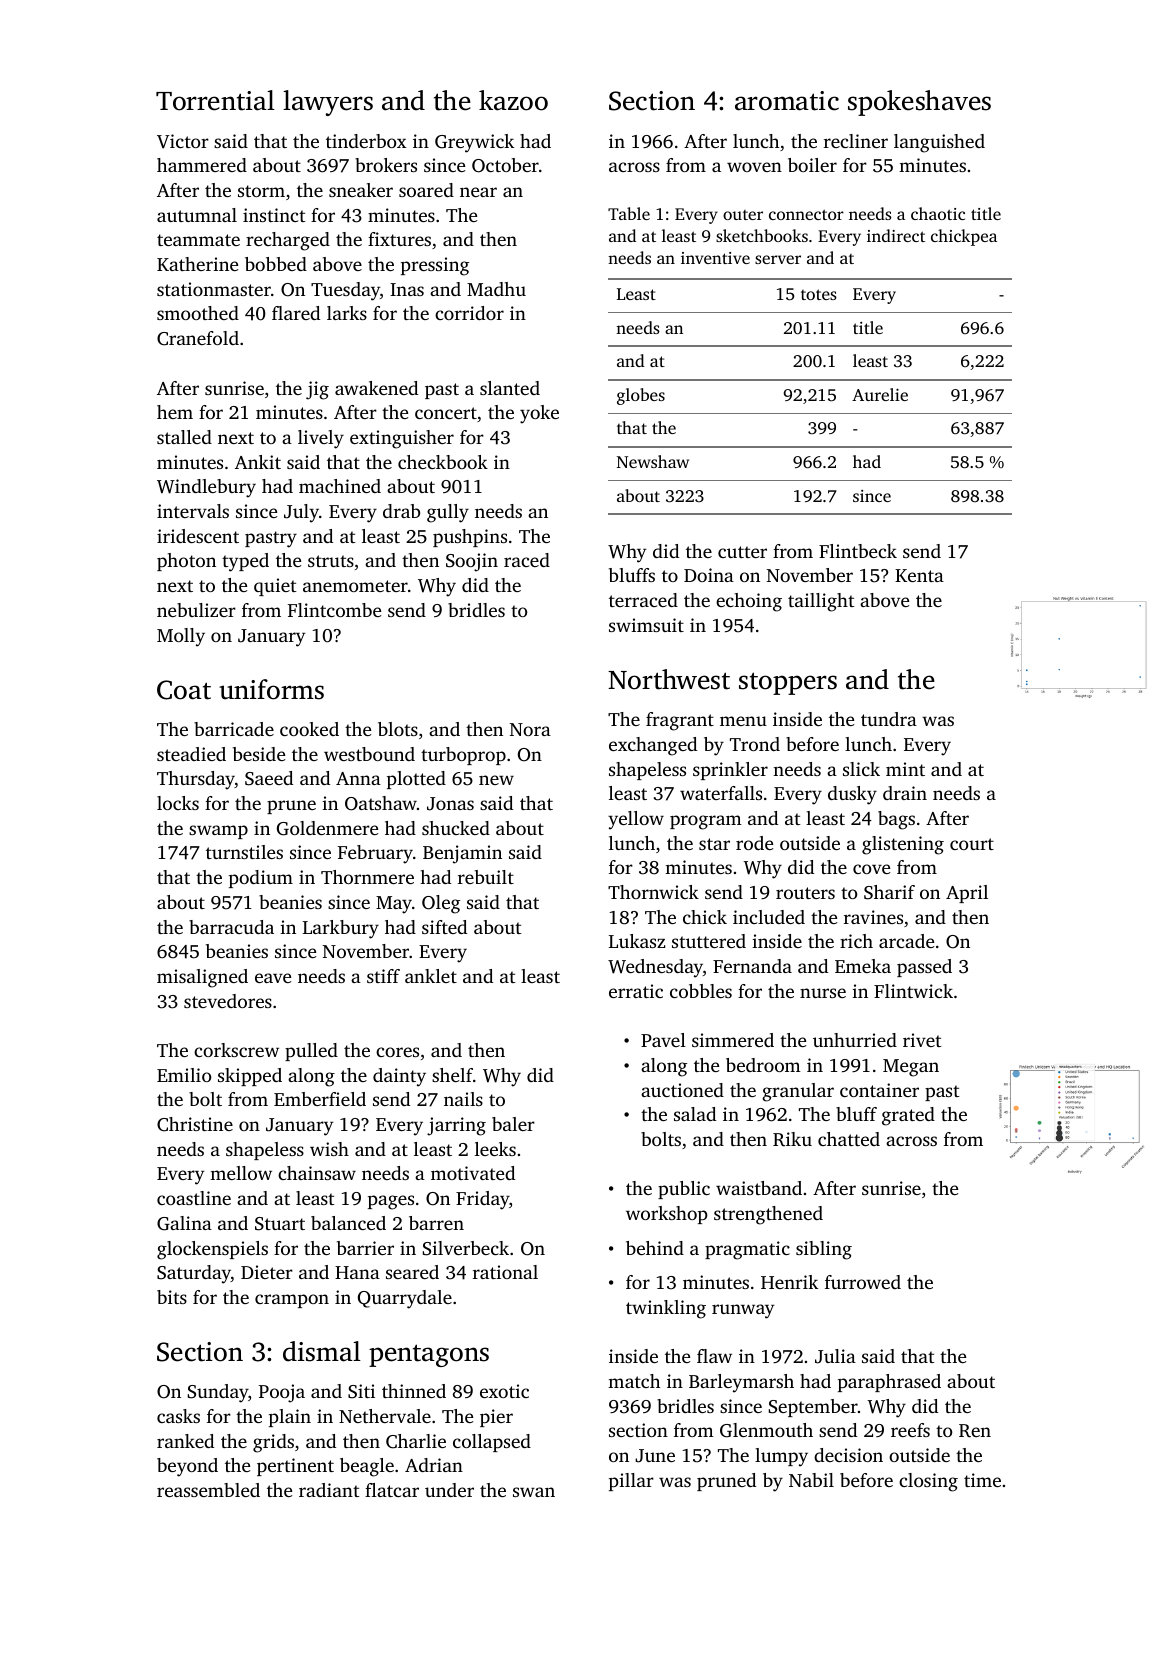 This page has width=1169, height=1653. I want to click on Pavel, so click(663, 1040).
